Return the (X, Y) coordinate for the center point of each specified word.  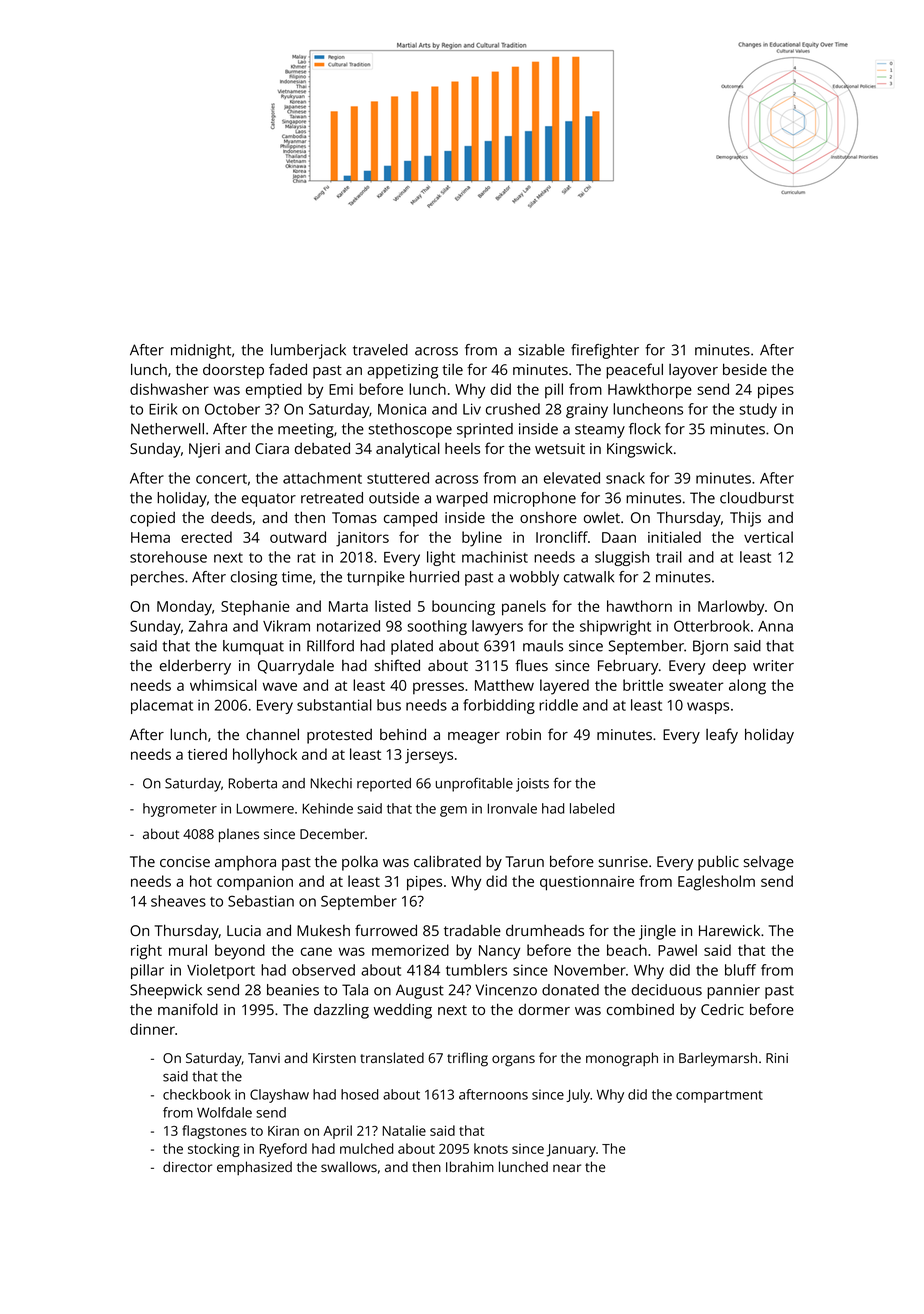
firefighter (605, 351)
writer (773, 665)
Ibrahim (470, 1166)
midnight (201, 351)
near (567, 1168)
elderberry (195, 667)
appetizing (402, 371)
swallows (349, 1166)
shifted (397, 665)
